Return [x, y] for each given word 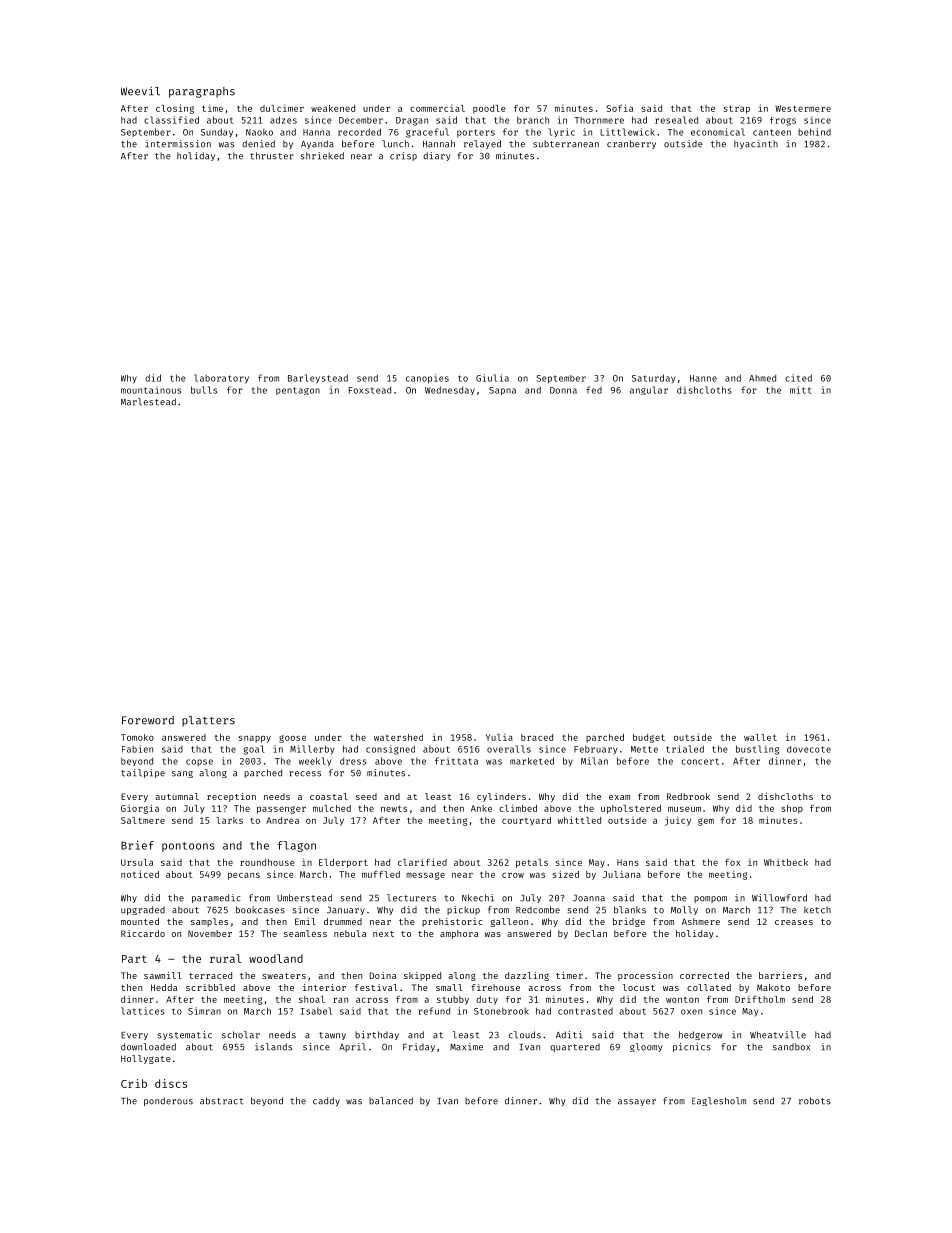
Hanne [703, 378]
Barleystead [318, 379]
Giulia [492, 378]
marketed [532, 761]
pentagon [298, 391]
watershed [398, 737]
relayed [482, 144]
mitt [800, 390]
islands [273, 1047]
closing [175, 109]
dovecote [809, 749]
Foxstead [370, 390]
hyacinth [756, 144]
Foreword [148, 720]
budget [649, 738]
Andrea [282, 820]
